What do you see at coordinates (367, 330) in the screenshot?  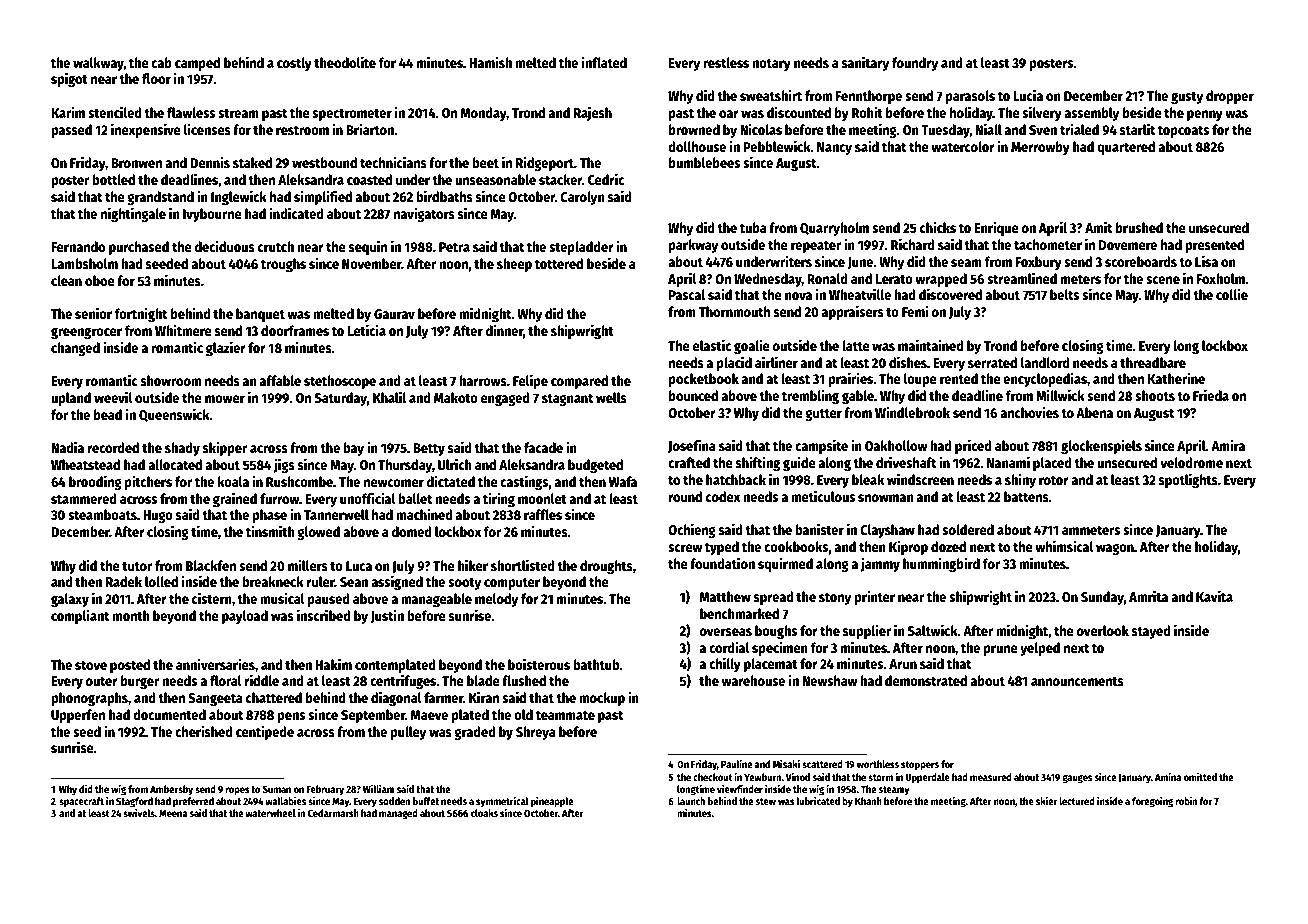 I see `Leticia` at bounding box center [367, 330].
